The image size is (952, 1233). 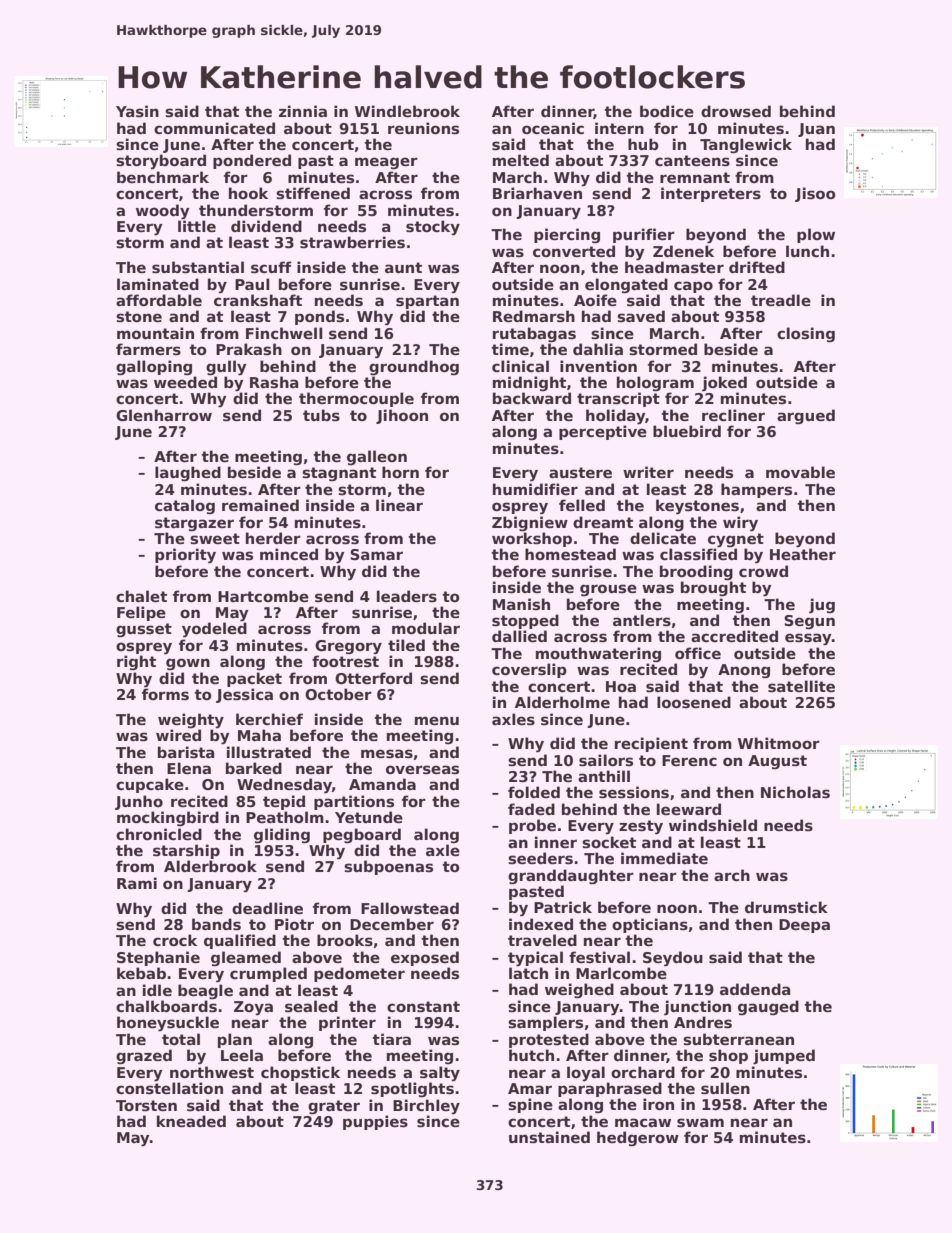 What do you see at coordinates (437, 720) in the screenshot?
I see `menu` at bounding box center [437, 720].
